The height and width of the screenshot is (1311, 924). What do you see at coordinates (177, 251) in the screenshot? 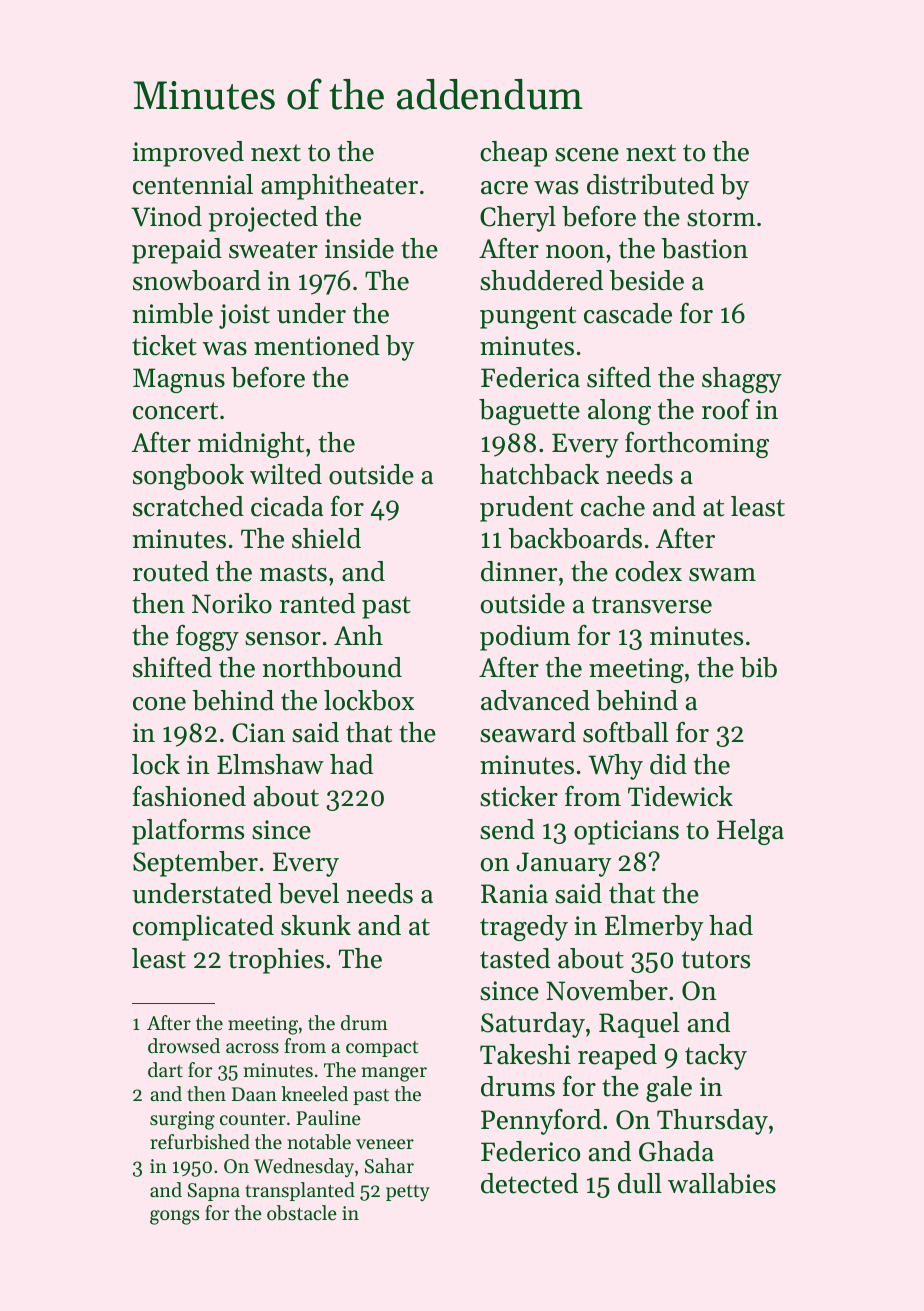
I see `prepaid` at bounding box center [177, 251].
